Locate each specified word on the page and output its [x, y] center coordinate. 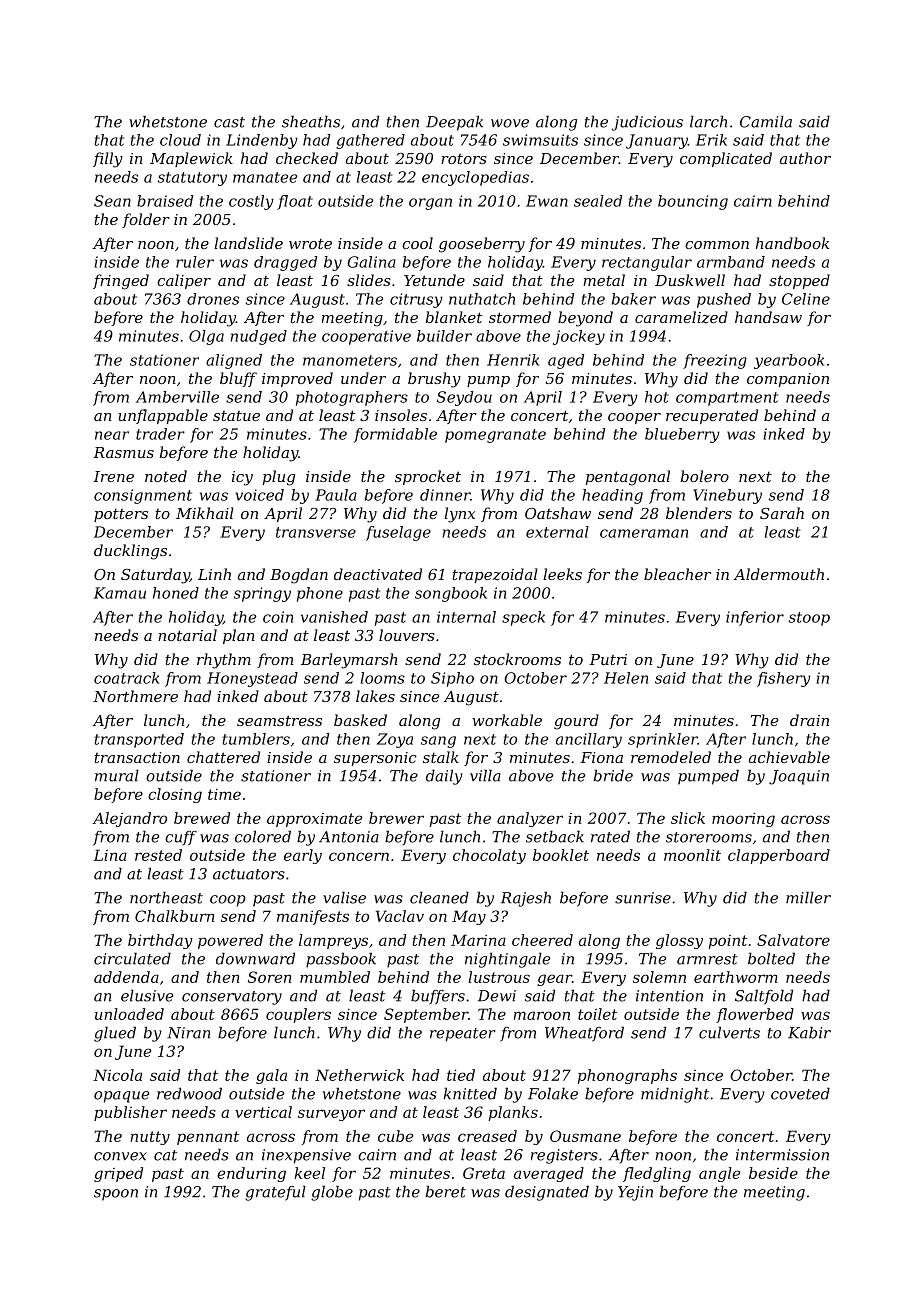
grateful [275, 1193]
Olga [206, 337]
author [805, 158]
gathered [370, 141]
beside [773, 1173]
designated [547, 1193]
